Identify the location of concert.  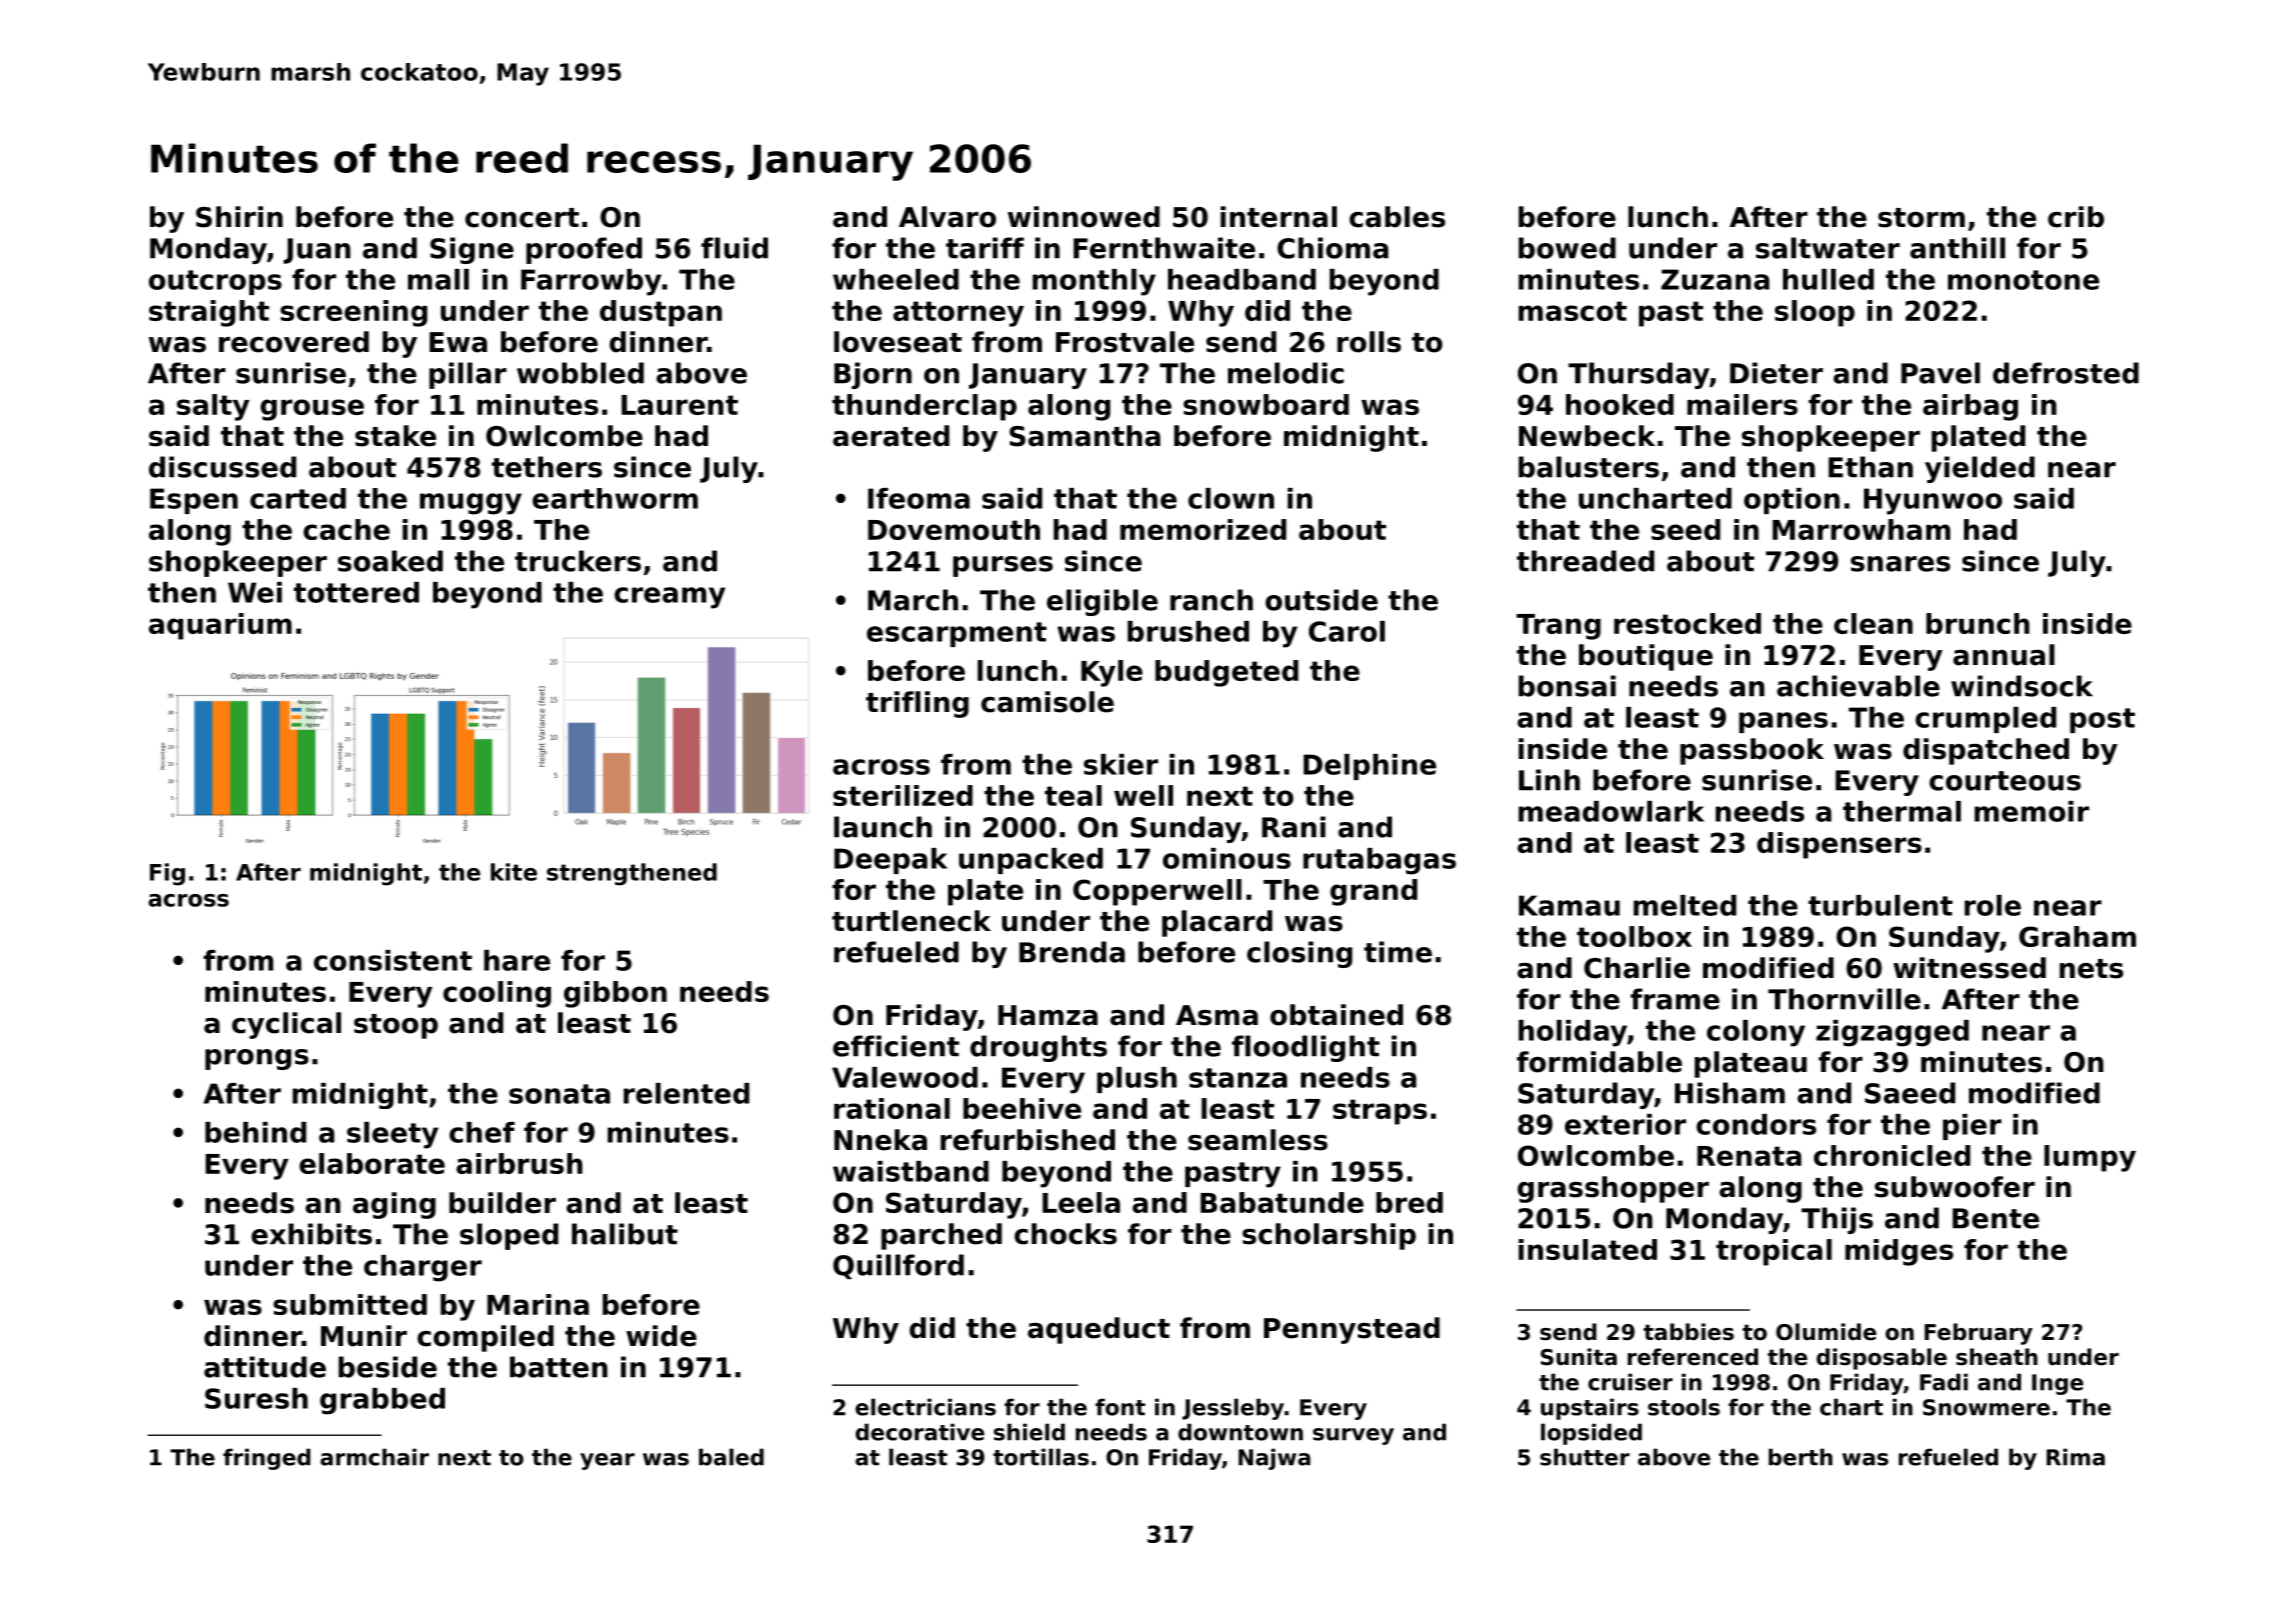
(522, 218).
